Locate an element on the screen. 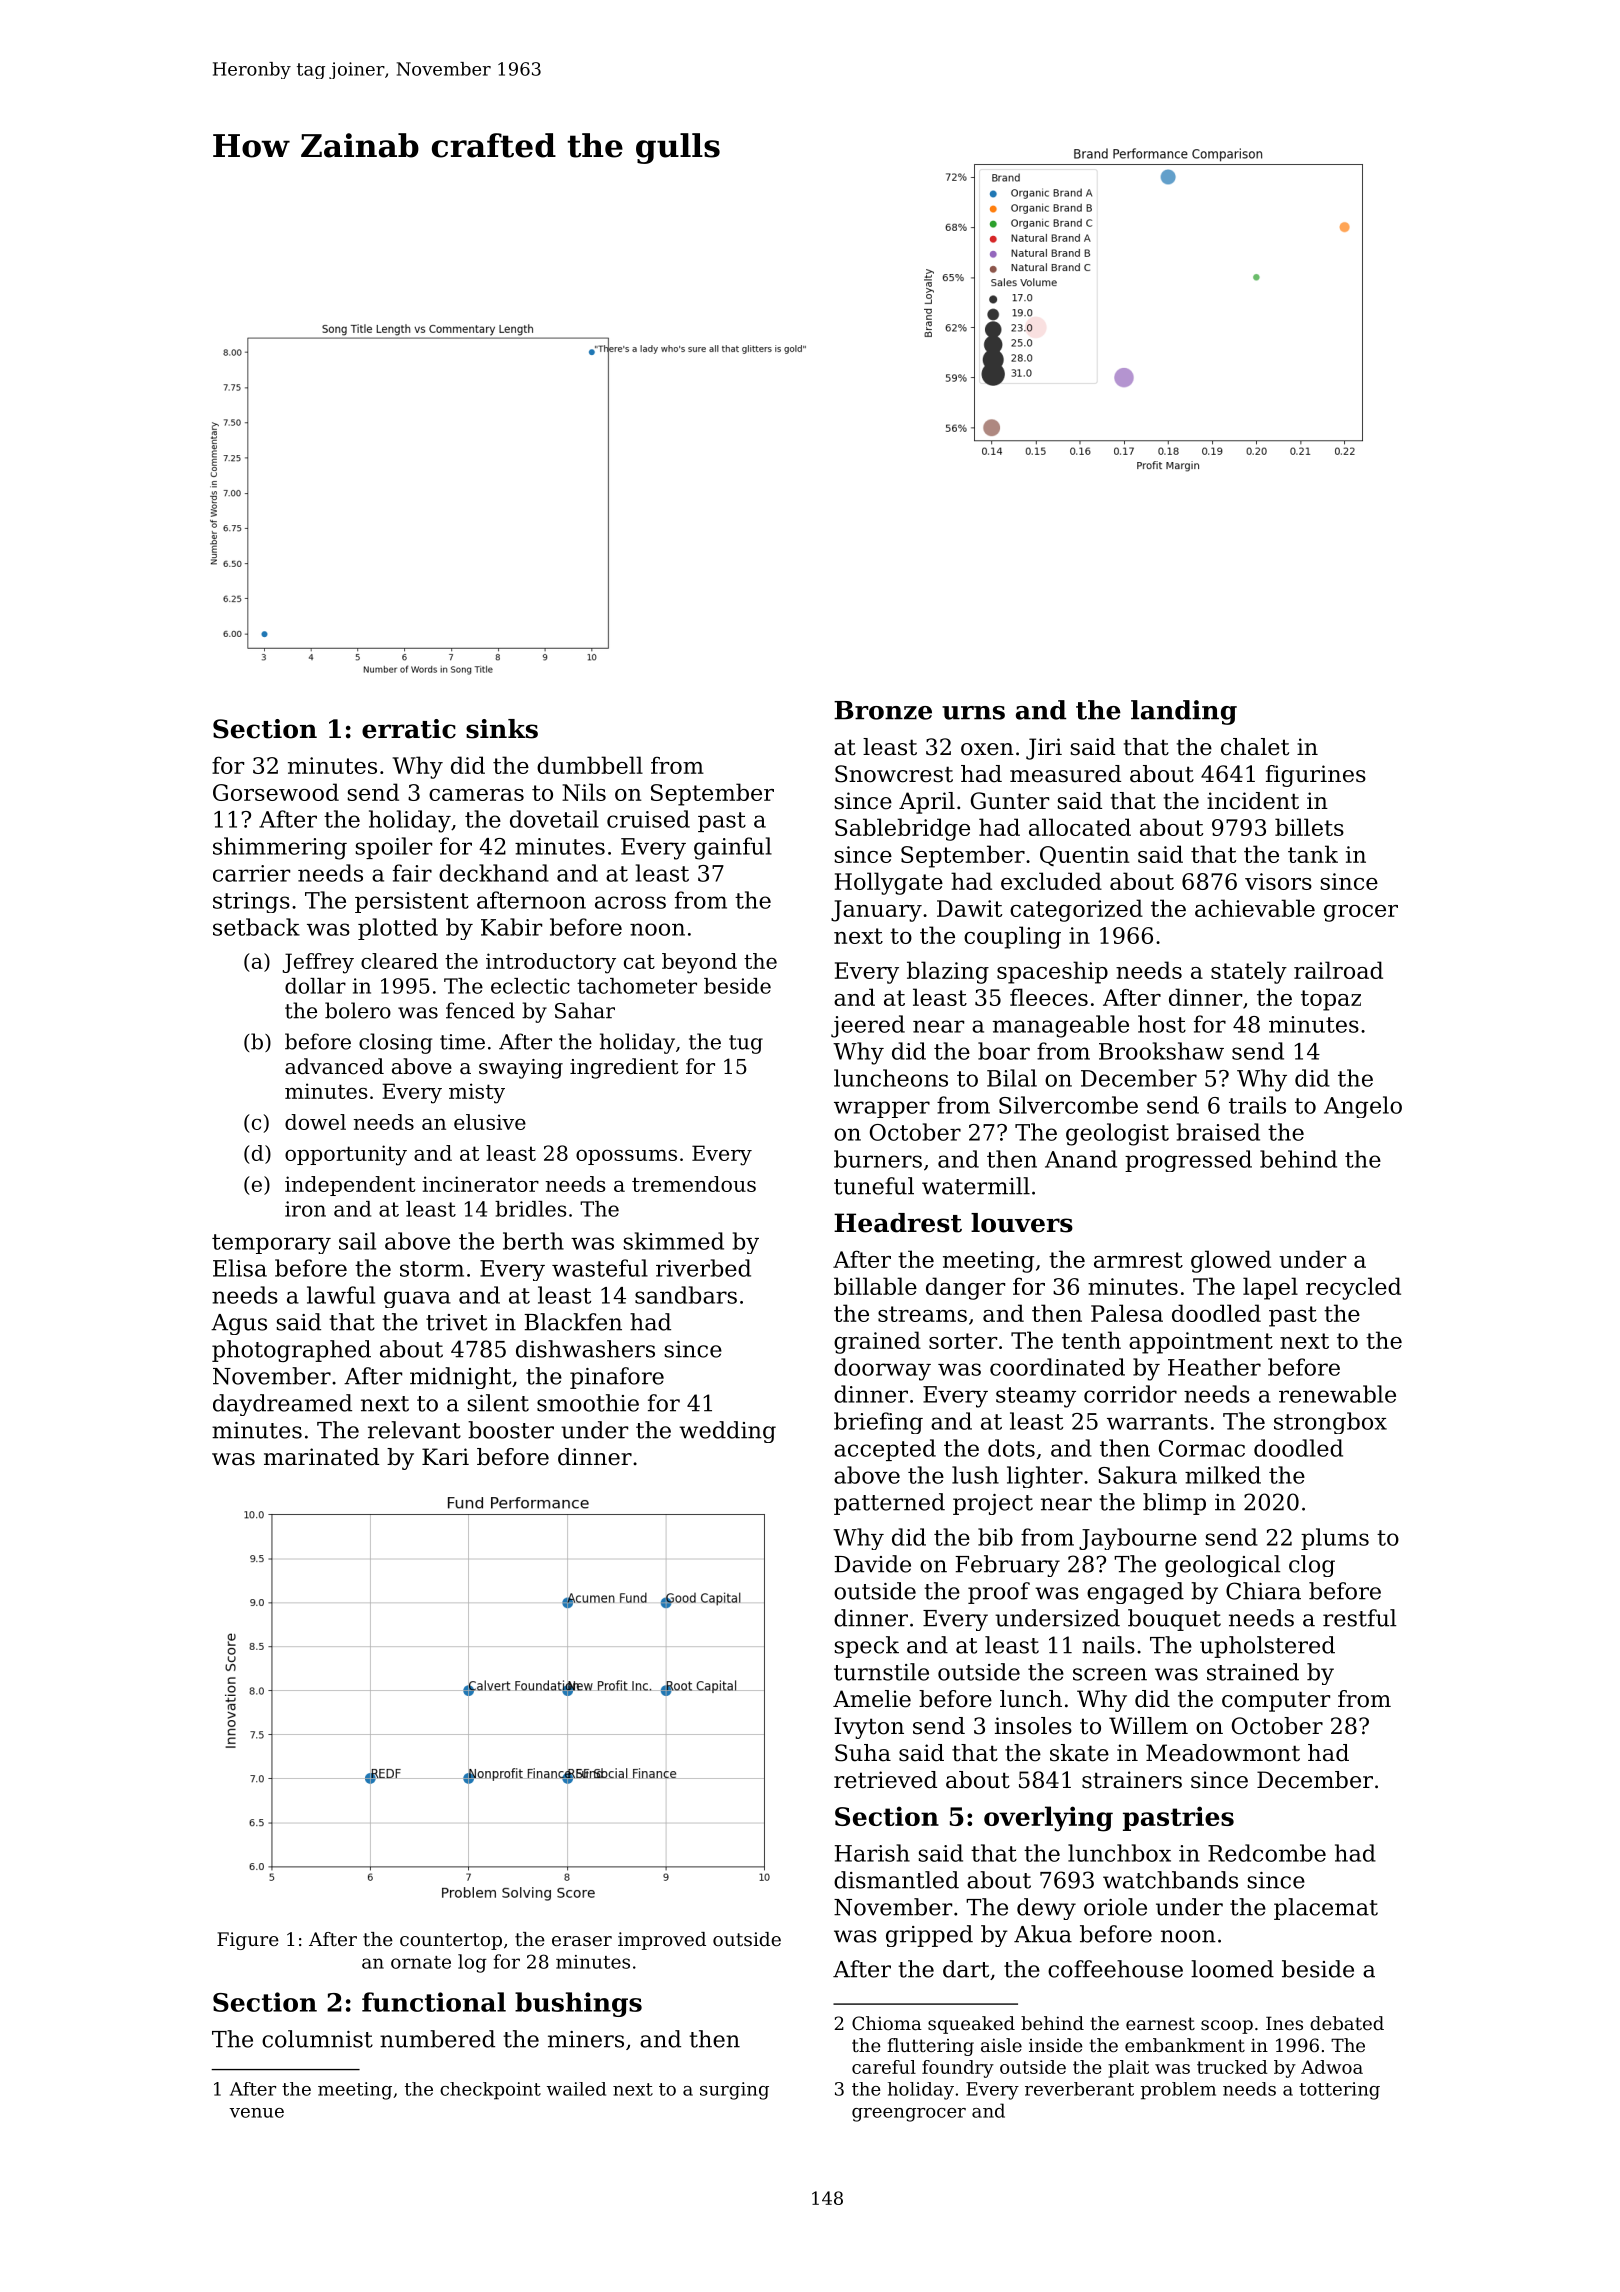  swaying is located at coordinates (521, 1069).
